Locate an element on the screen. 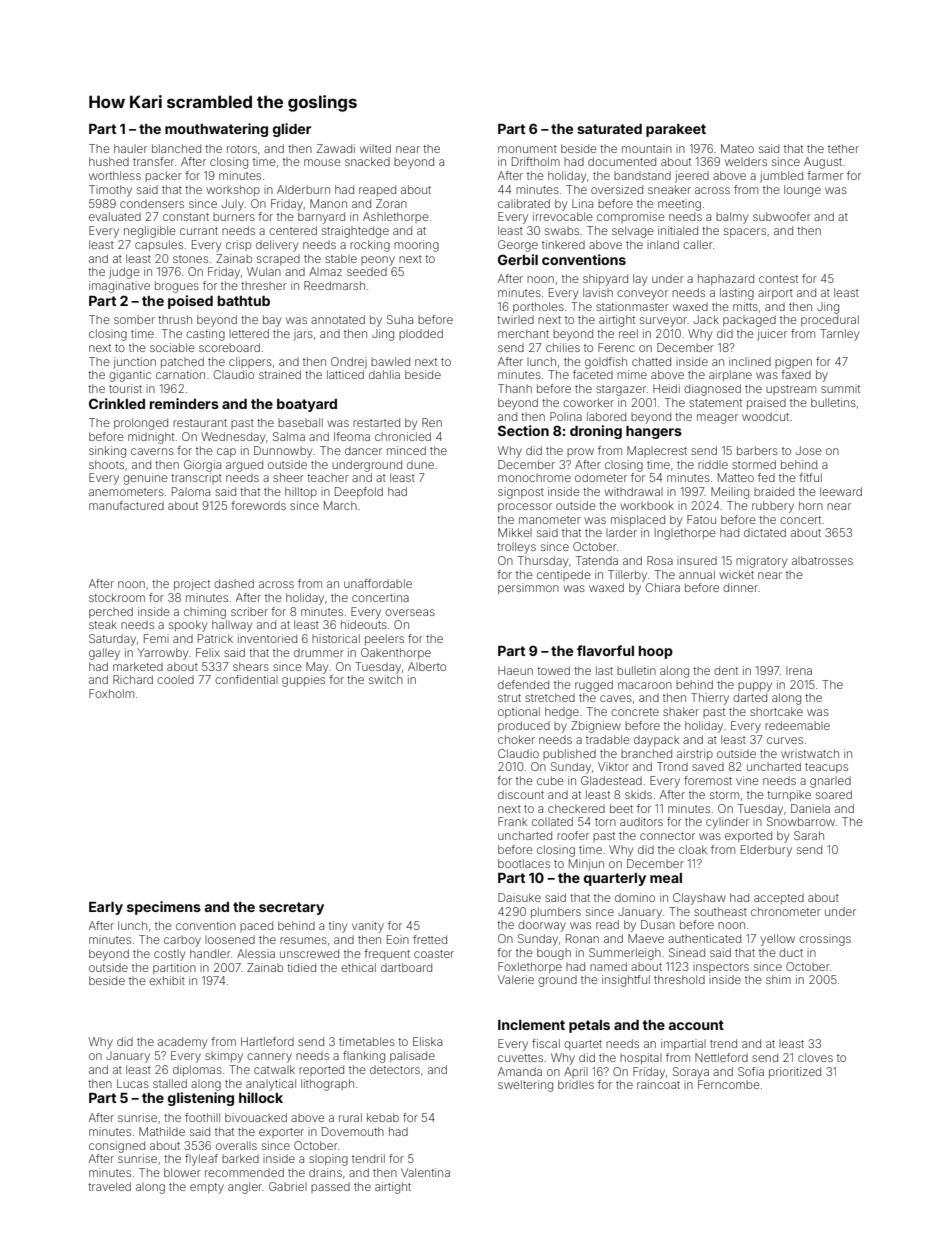  Daisuke is located at coordinates (519, 897).
